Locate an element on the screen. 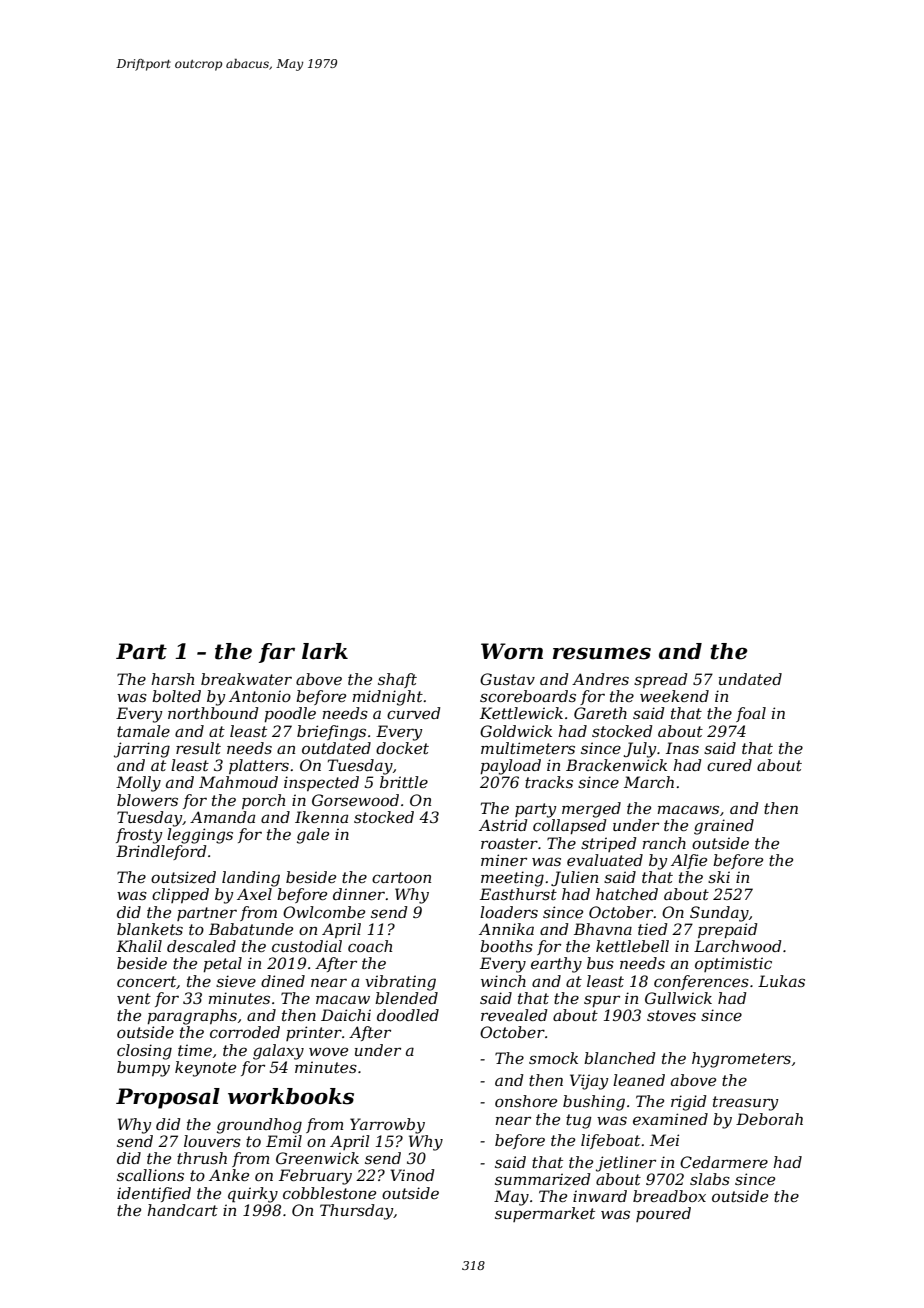 The width and height of the screenshot is (924, 1308). harsh is located at coordinates (172, 679).
